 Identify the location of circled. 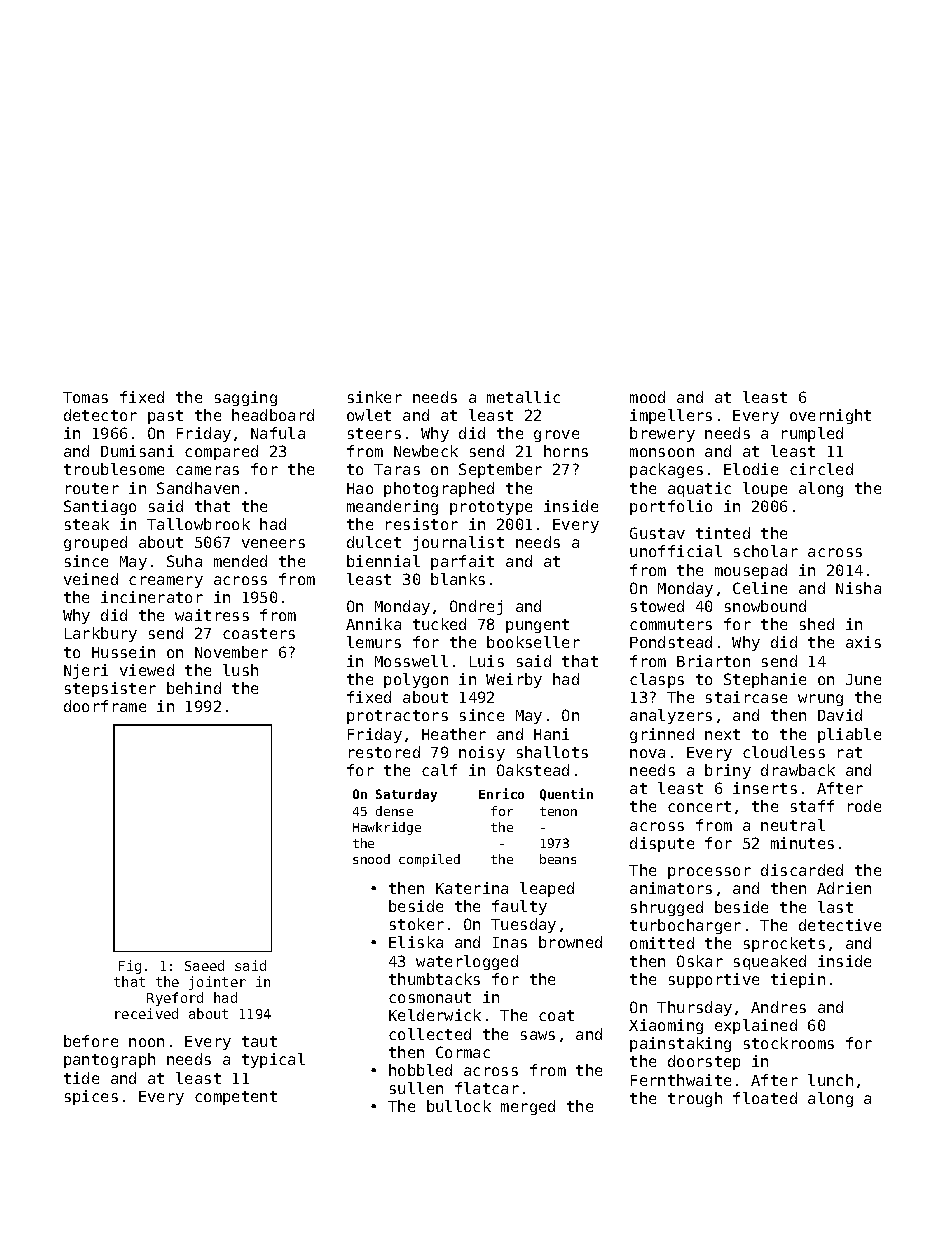
(821, 469).
